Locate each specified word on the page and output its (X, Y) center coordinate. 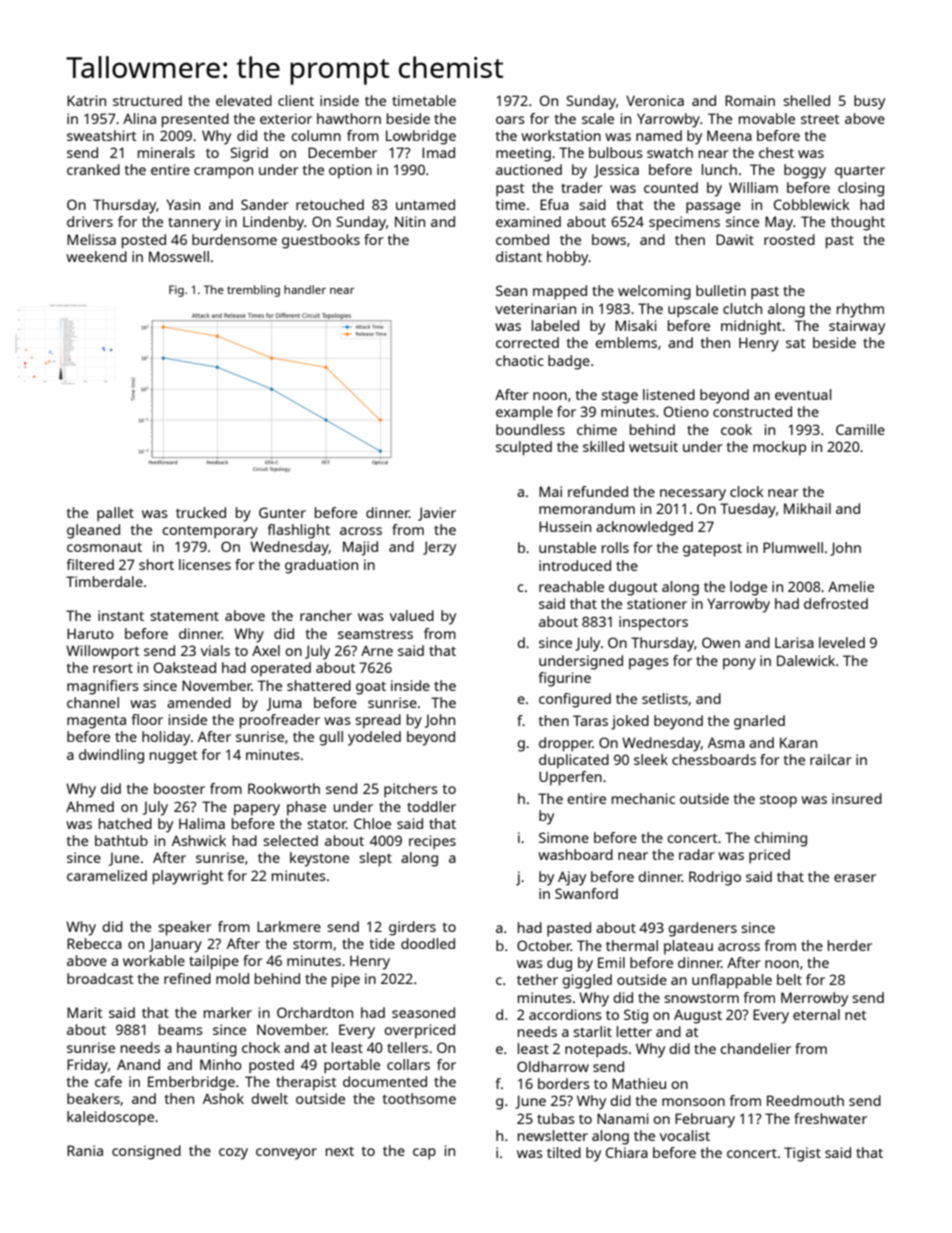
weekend (96, 256)
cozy (233, 1154)
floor (147, 719)
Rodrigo (715, 878)
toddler (431, 806)
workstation (561, 135)
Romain (750, 100)
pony (739, 664)
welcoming (654, 292)
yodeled (374, 738)
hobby (568, 258)
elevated (244, 100)
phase (306, 808)
